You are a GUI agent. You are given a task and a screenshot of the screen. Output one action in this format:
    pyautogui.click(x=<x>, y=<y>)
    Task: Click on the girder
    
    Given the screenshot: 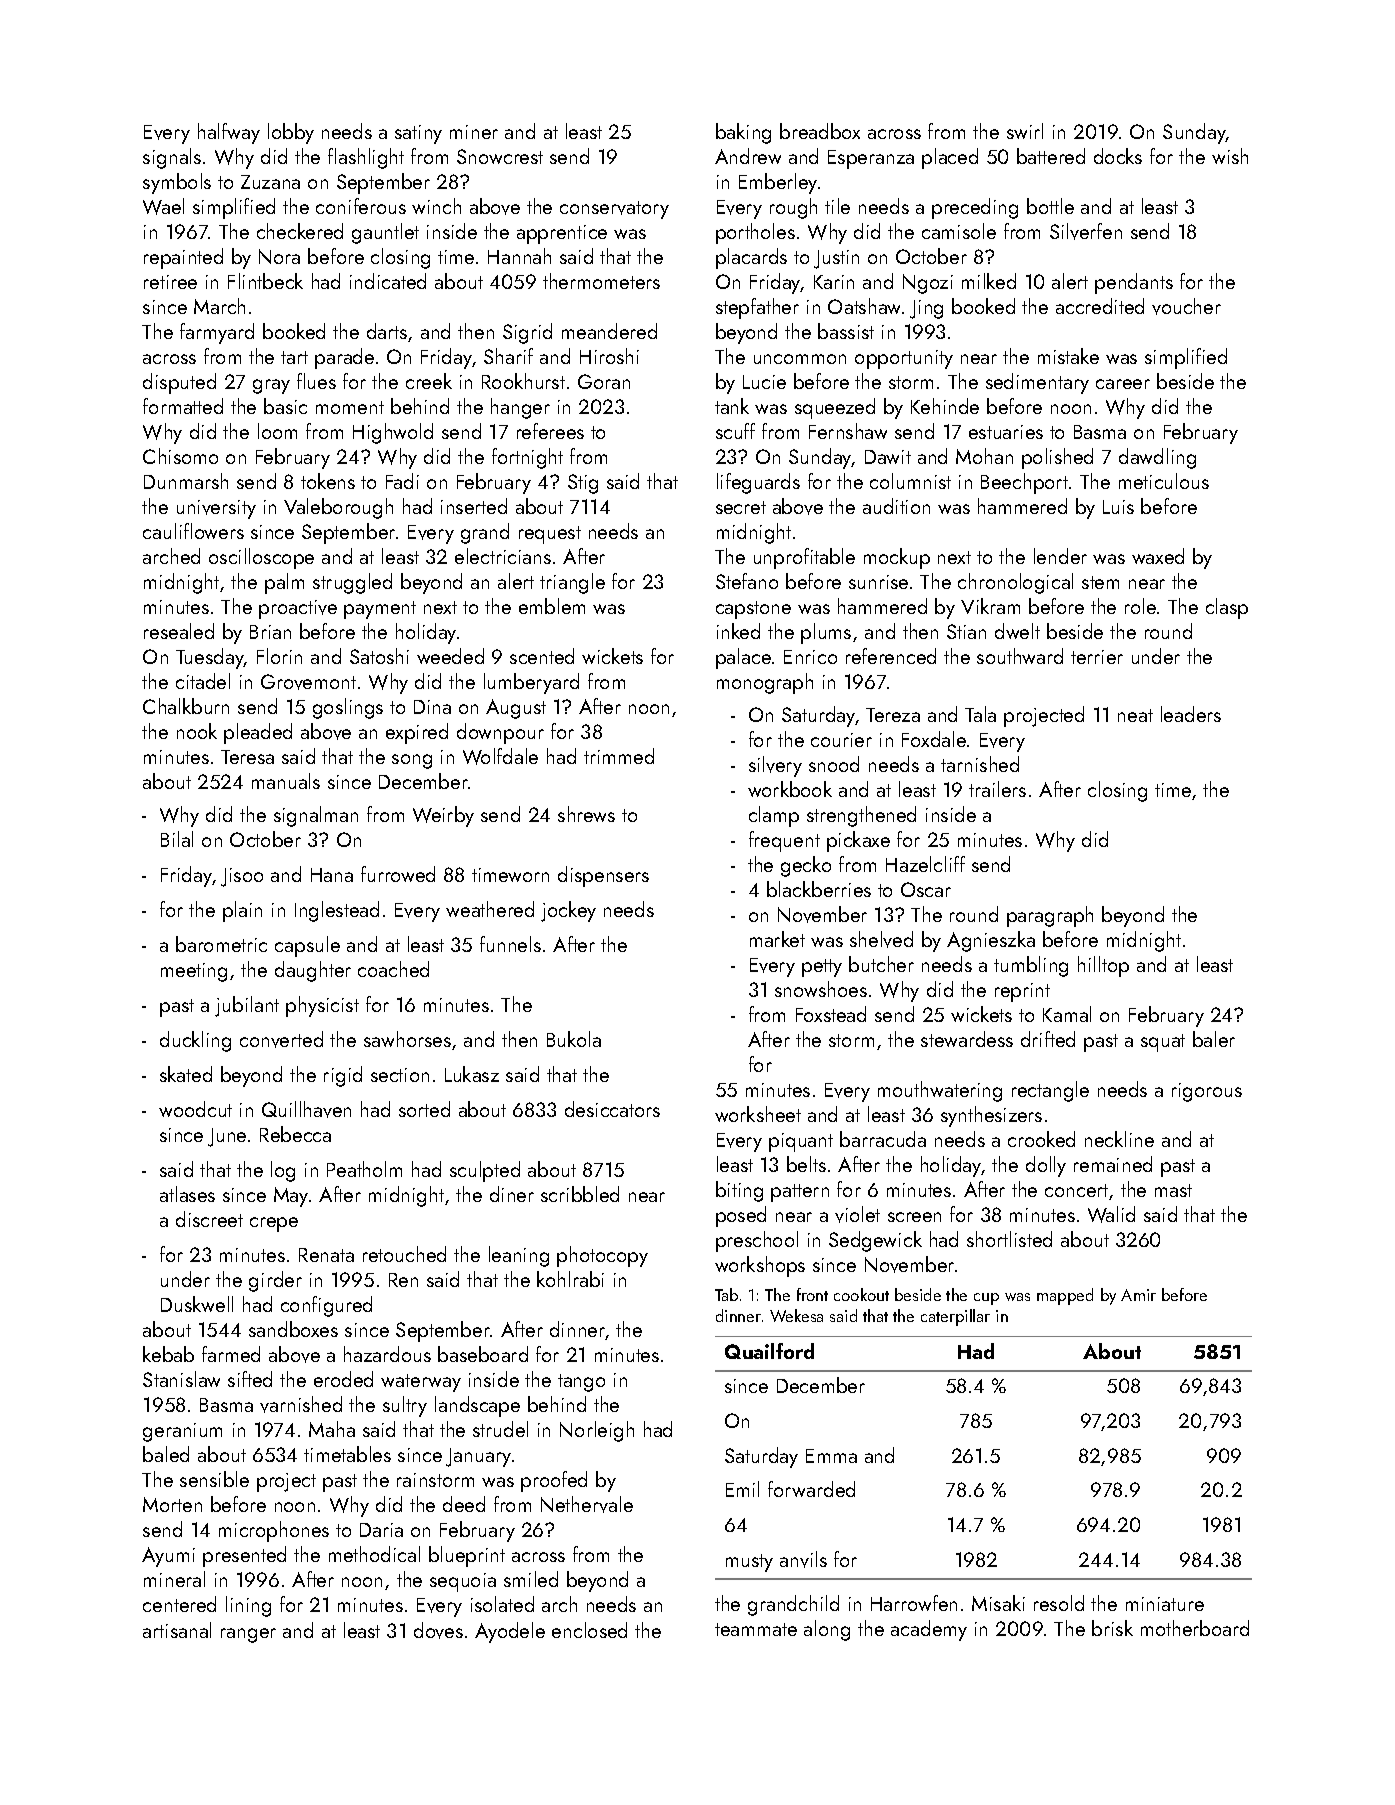 What is the action you would take?
    pyautogui.click(x=275, y=1281)
